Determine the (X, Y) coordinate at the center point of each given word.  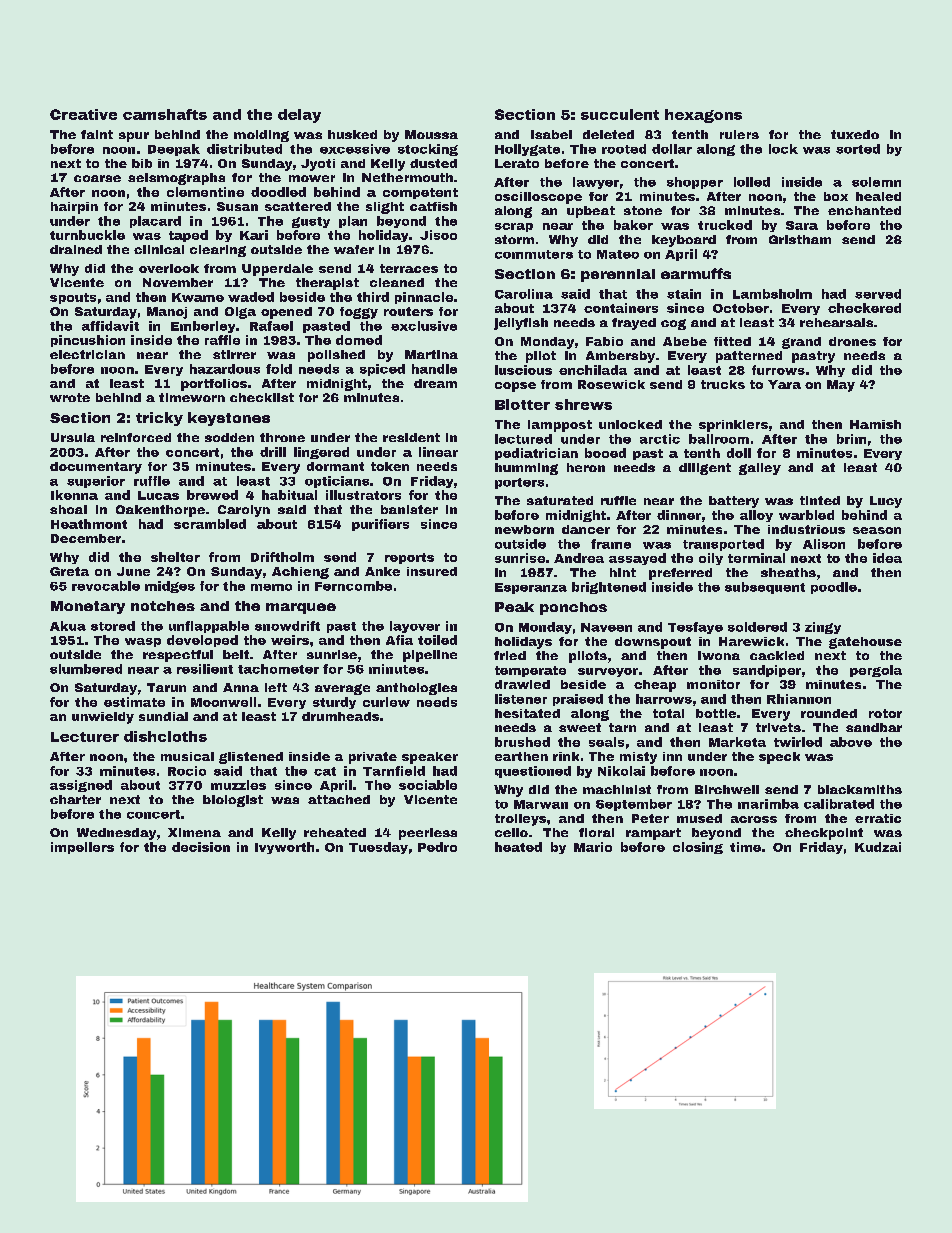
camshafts (165, 114)
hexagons (703, 116)
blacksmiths (860, 789)
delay (299, 116)
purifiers (380, 525)
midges (170, 587)
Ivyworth (284, 848)
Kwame (198, 297)
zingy (823, 628)
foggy (359, 313)
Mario (593, 847)
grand (801, 343)
